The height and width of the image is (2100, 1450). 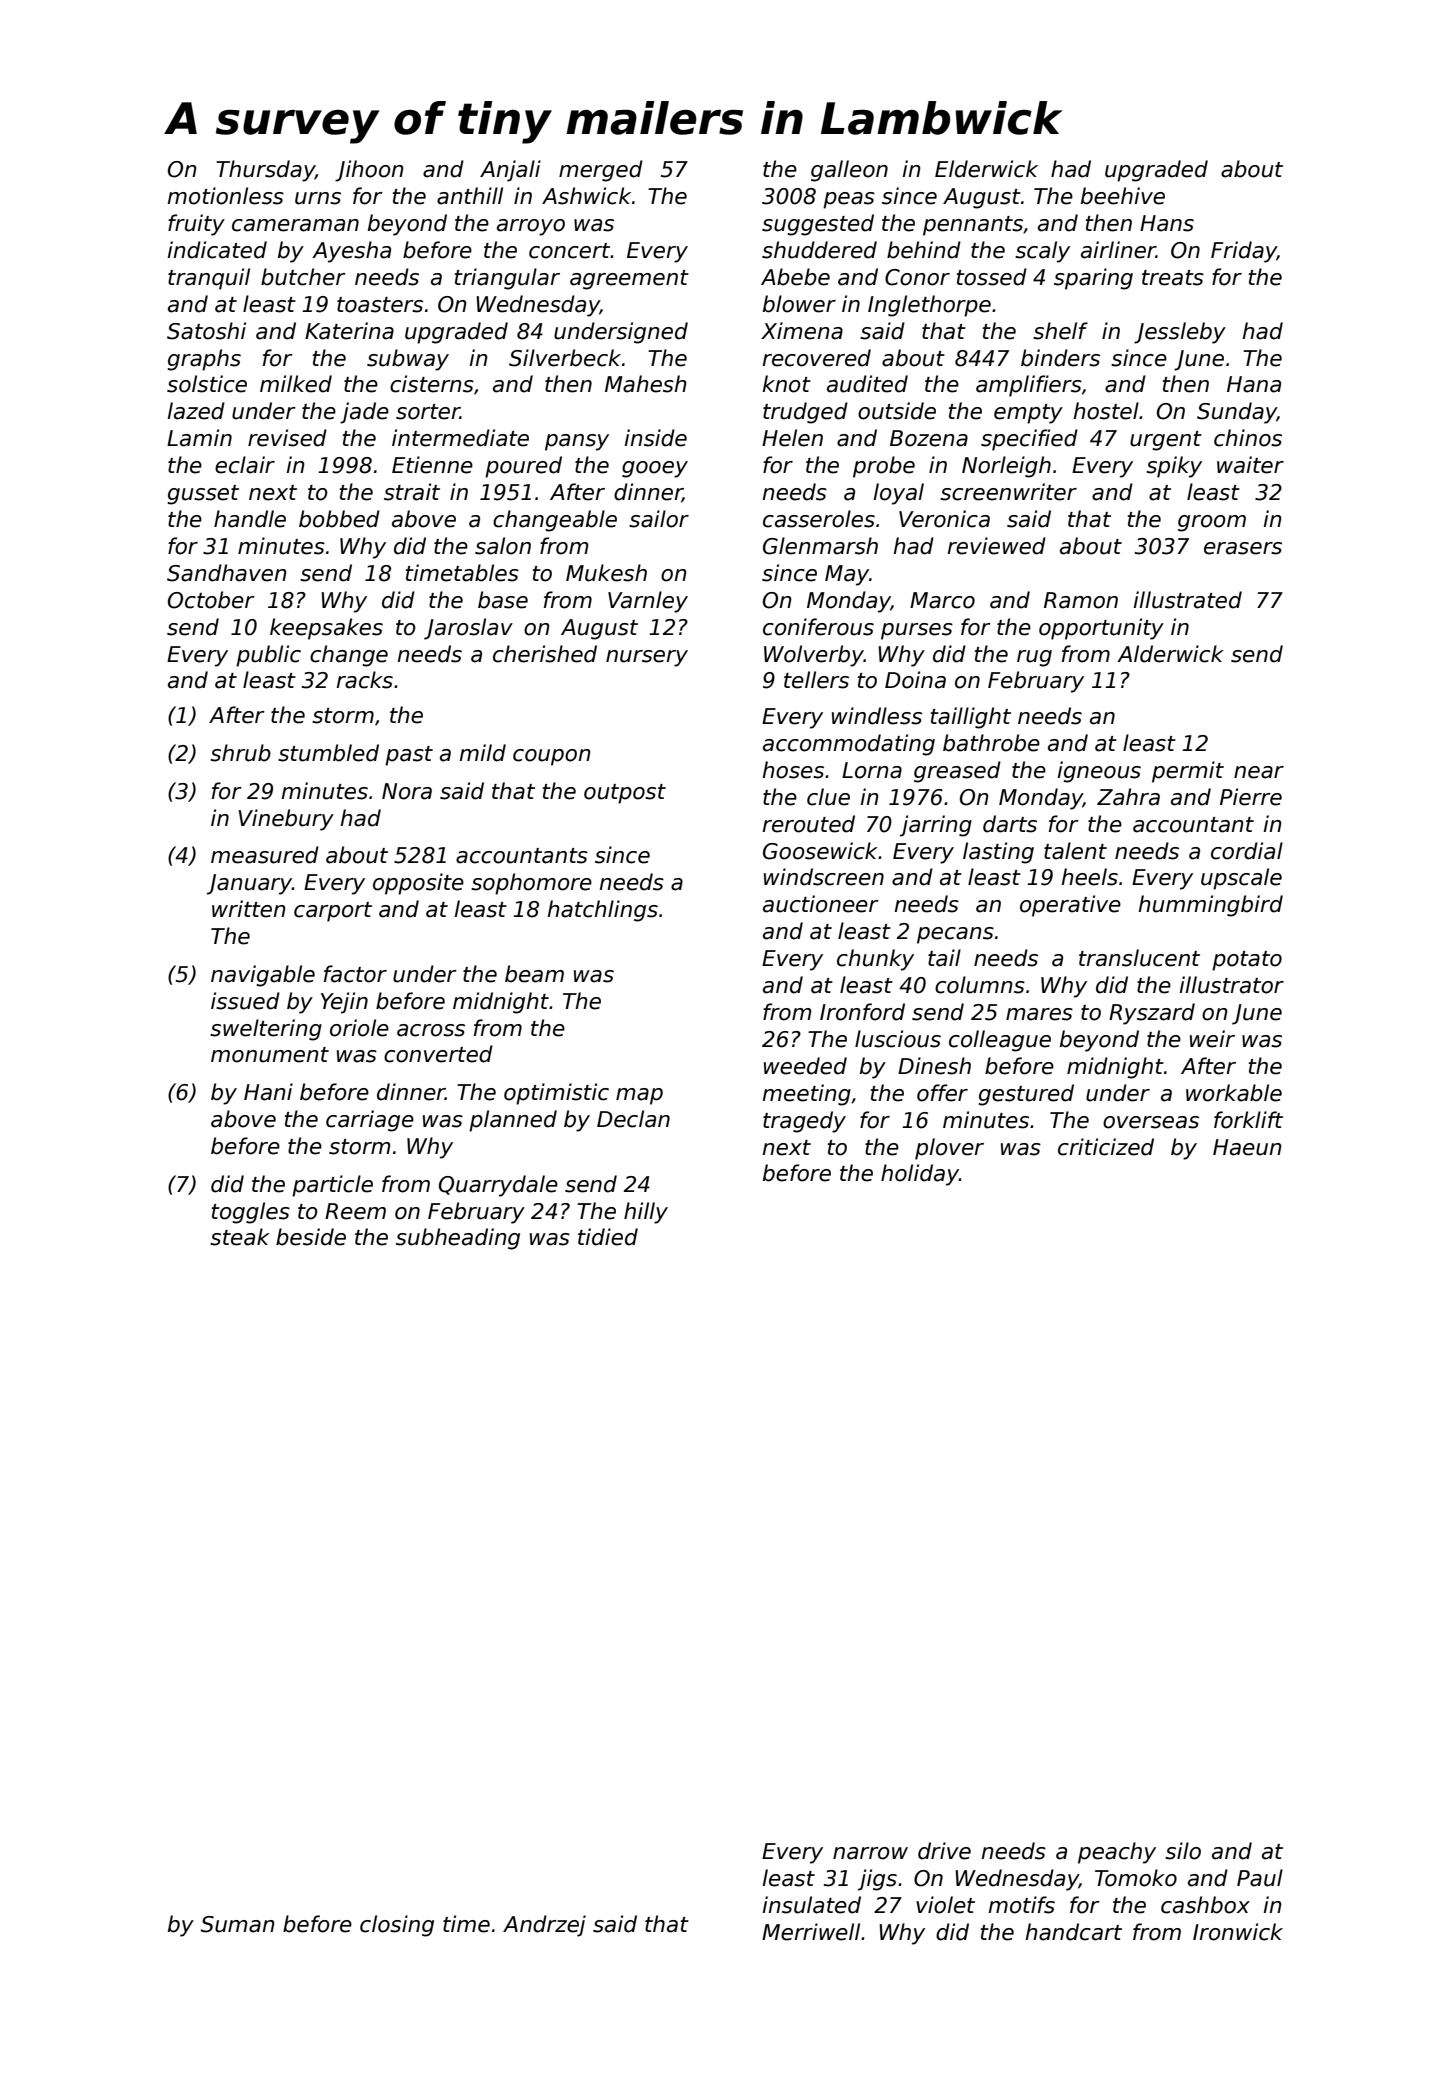 I want to click on Thursday, so click(x=265, y=171).
